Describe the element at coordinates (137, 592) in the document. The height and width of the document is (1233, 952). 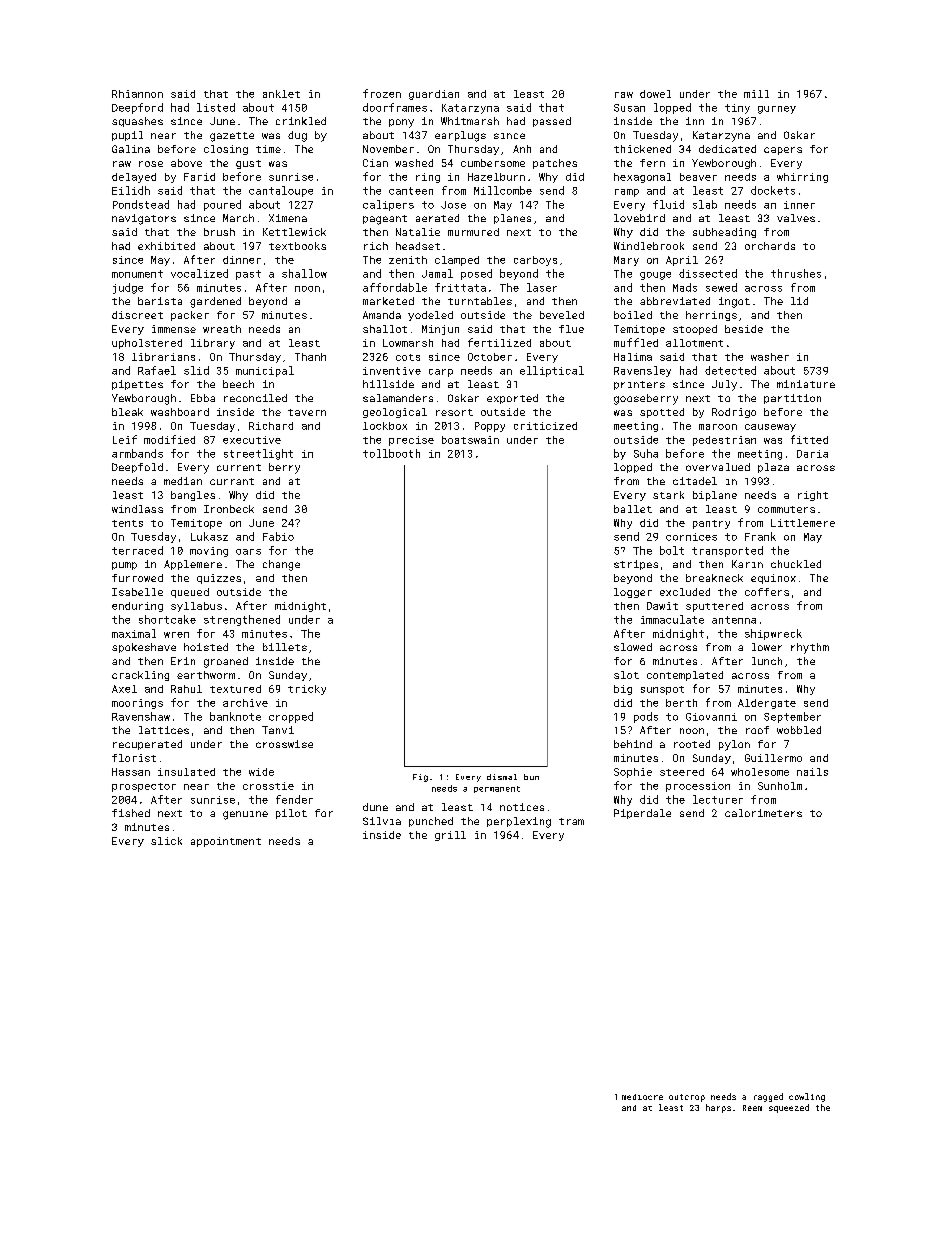
I see `Isabelle` at that location.
